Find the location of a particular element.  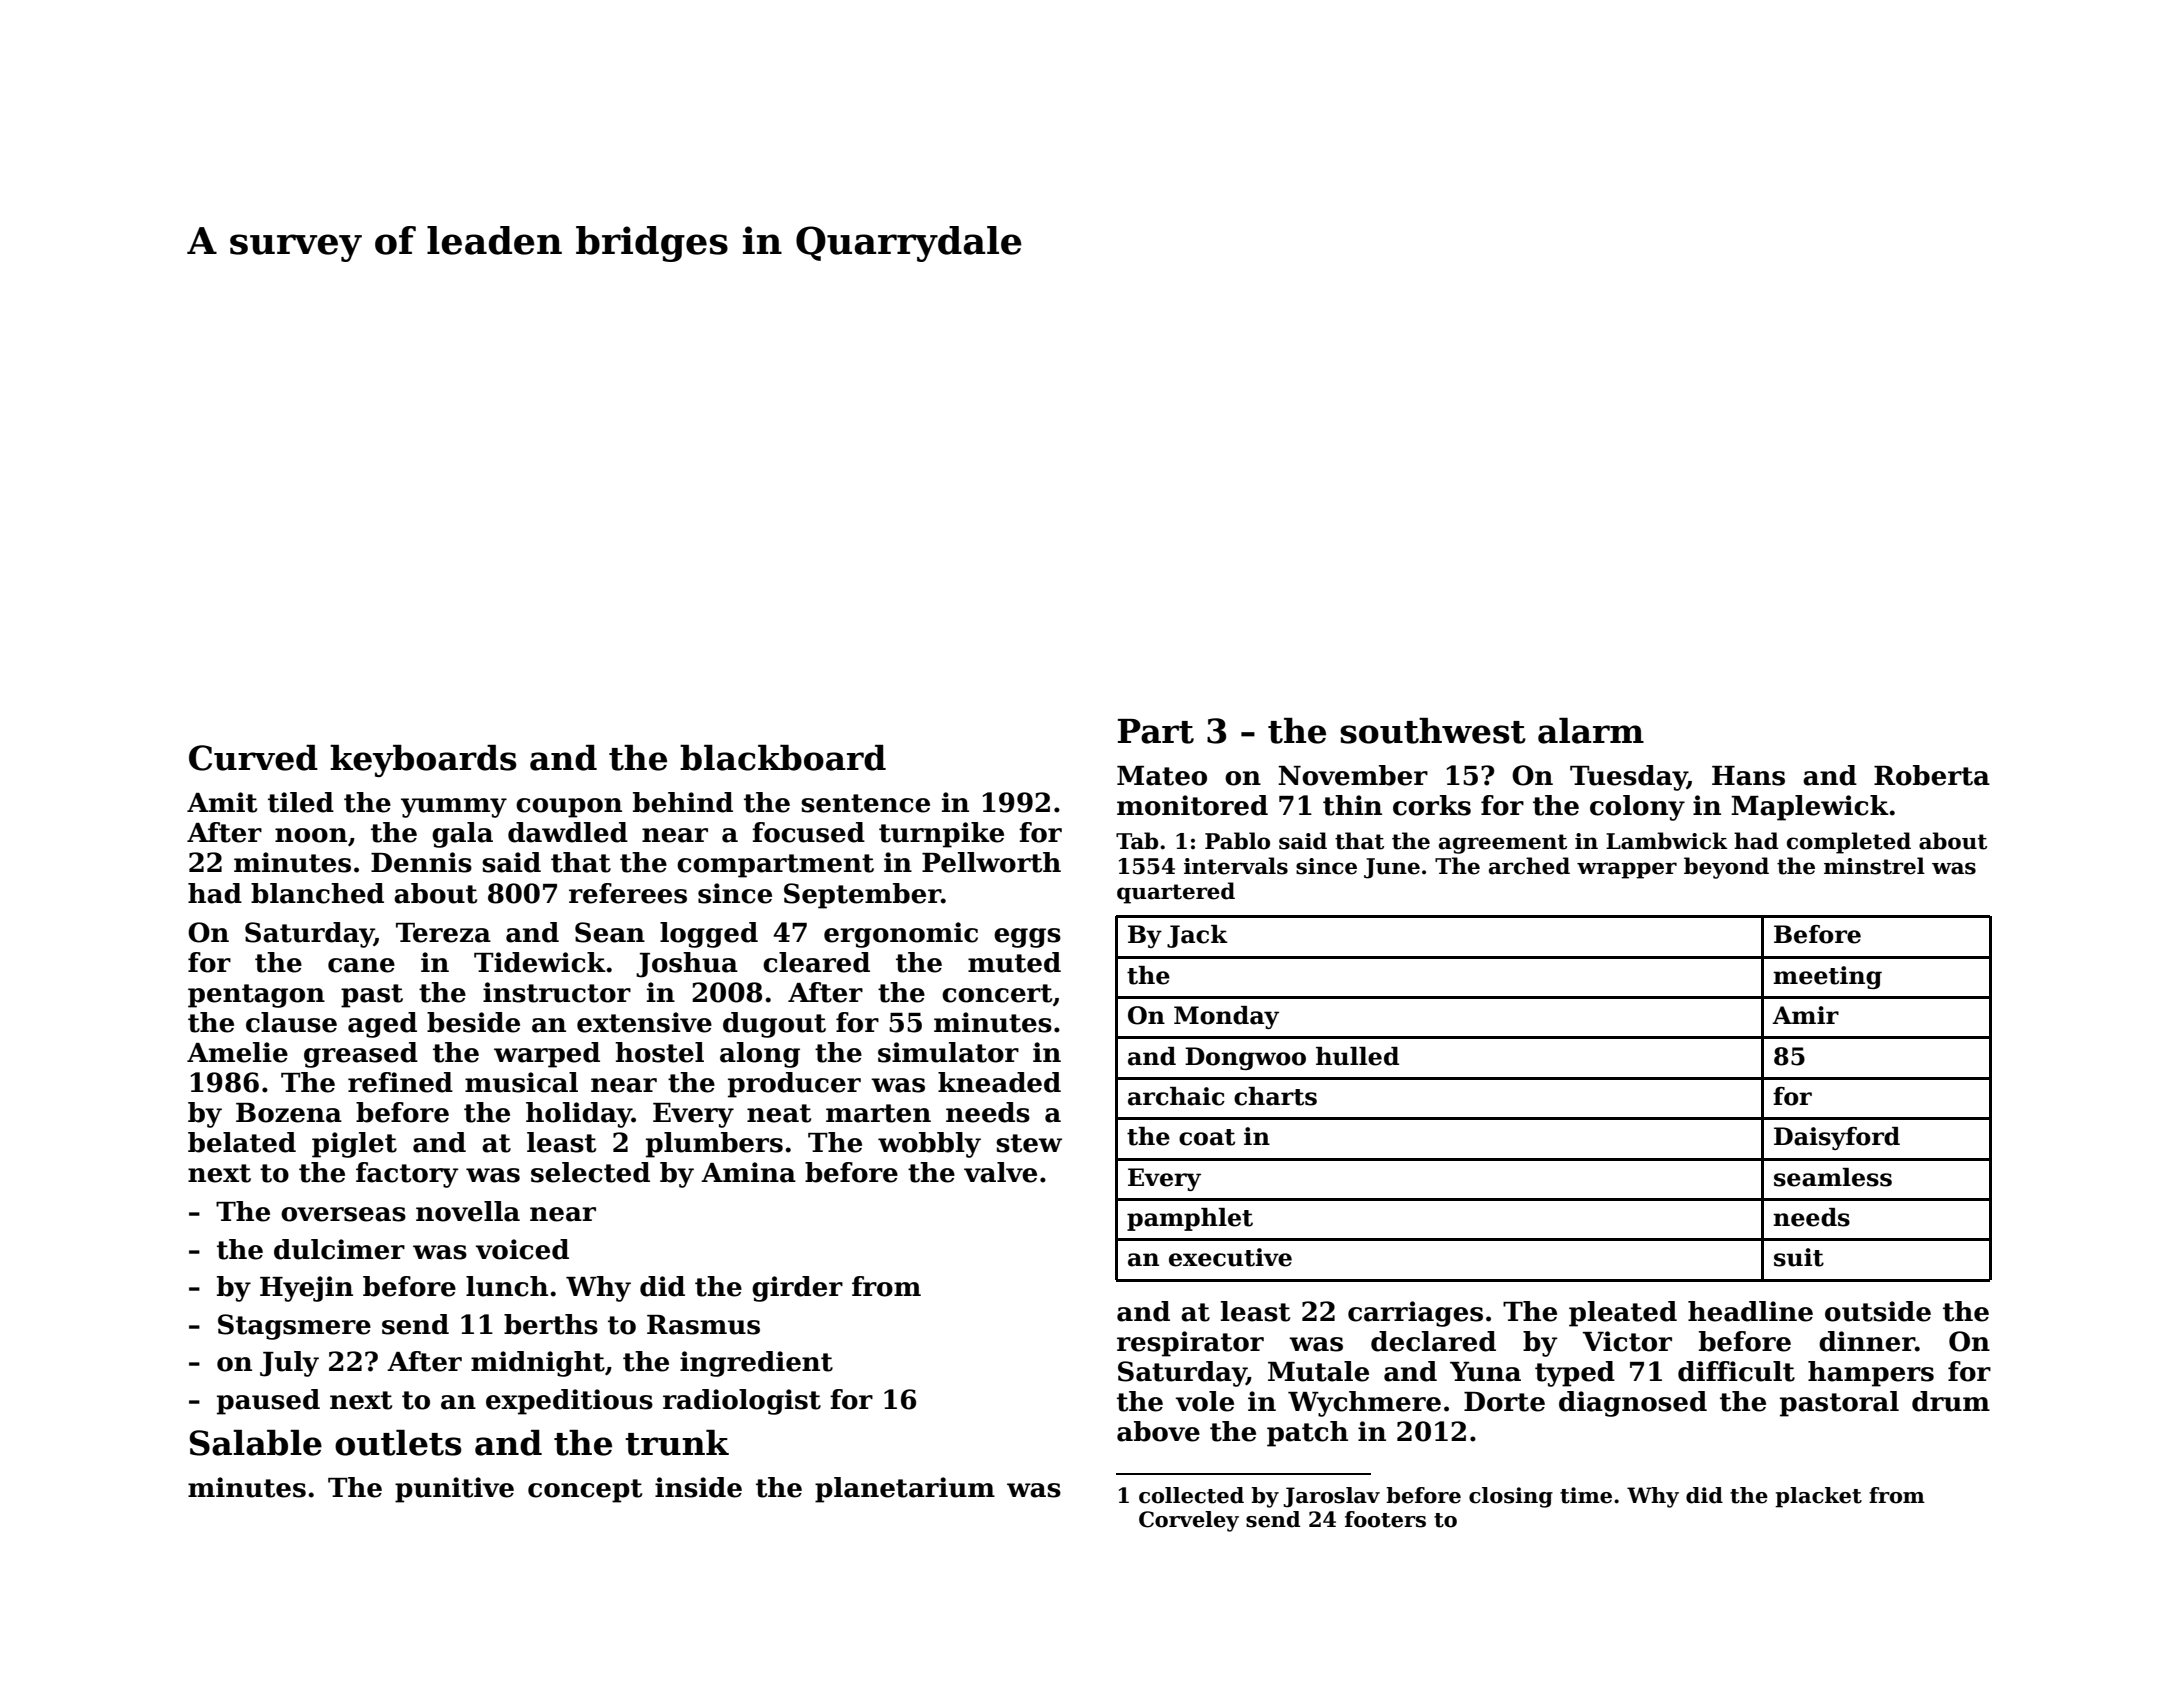

clause is located at coordinates (291, 1022).
